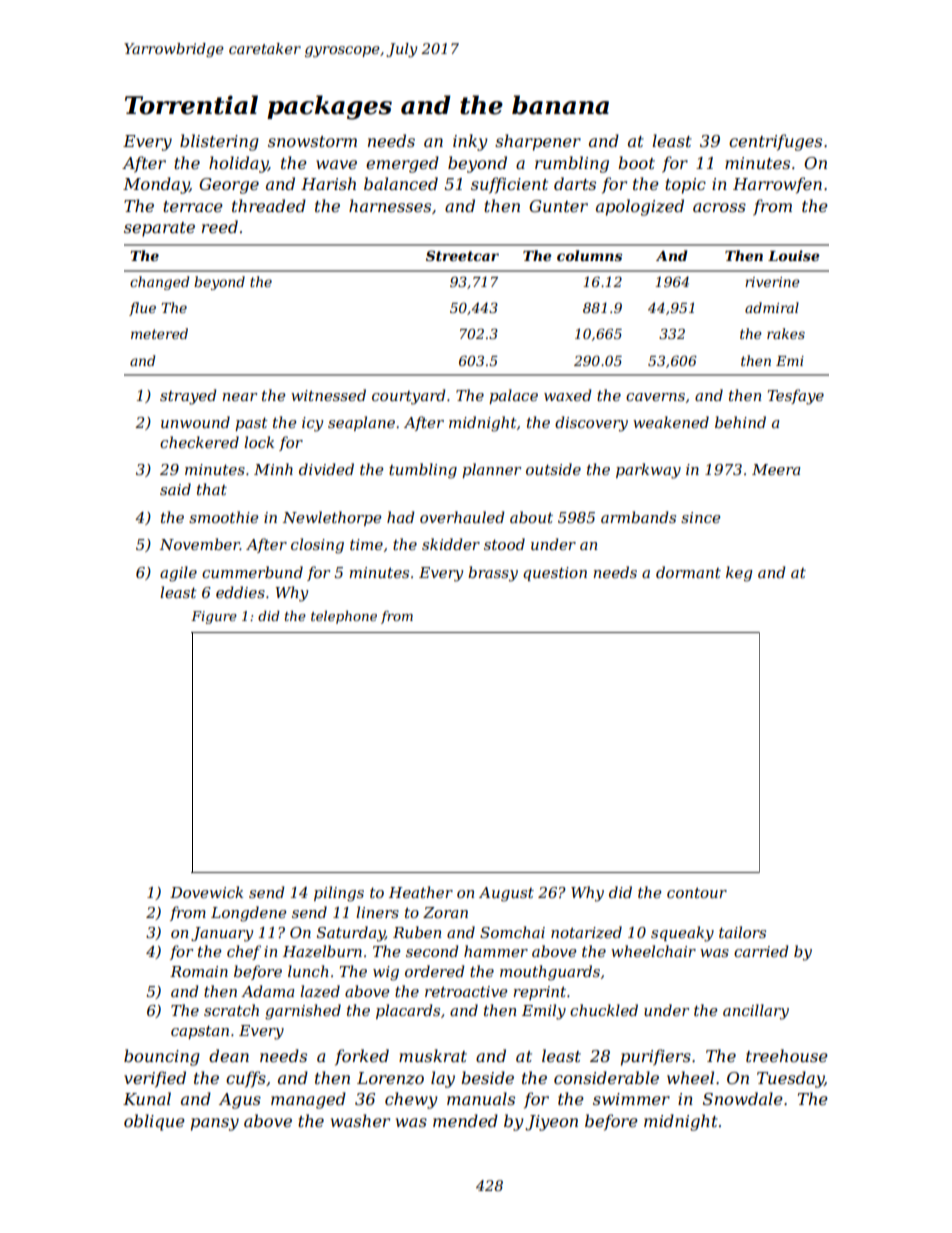  I want to click on Longdene, so click(248, 914).
